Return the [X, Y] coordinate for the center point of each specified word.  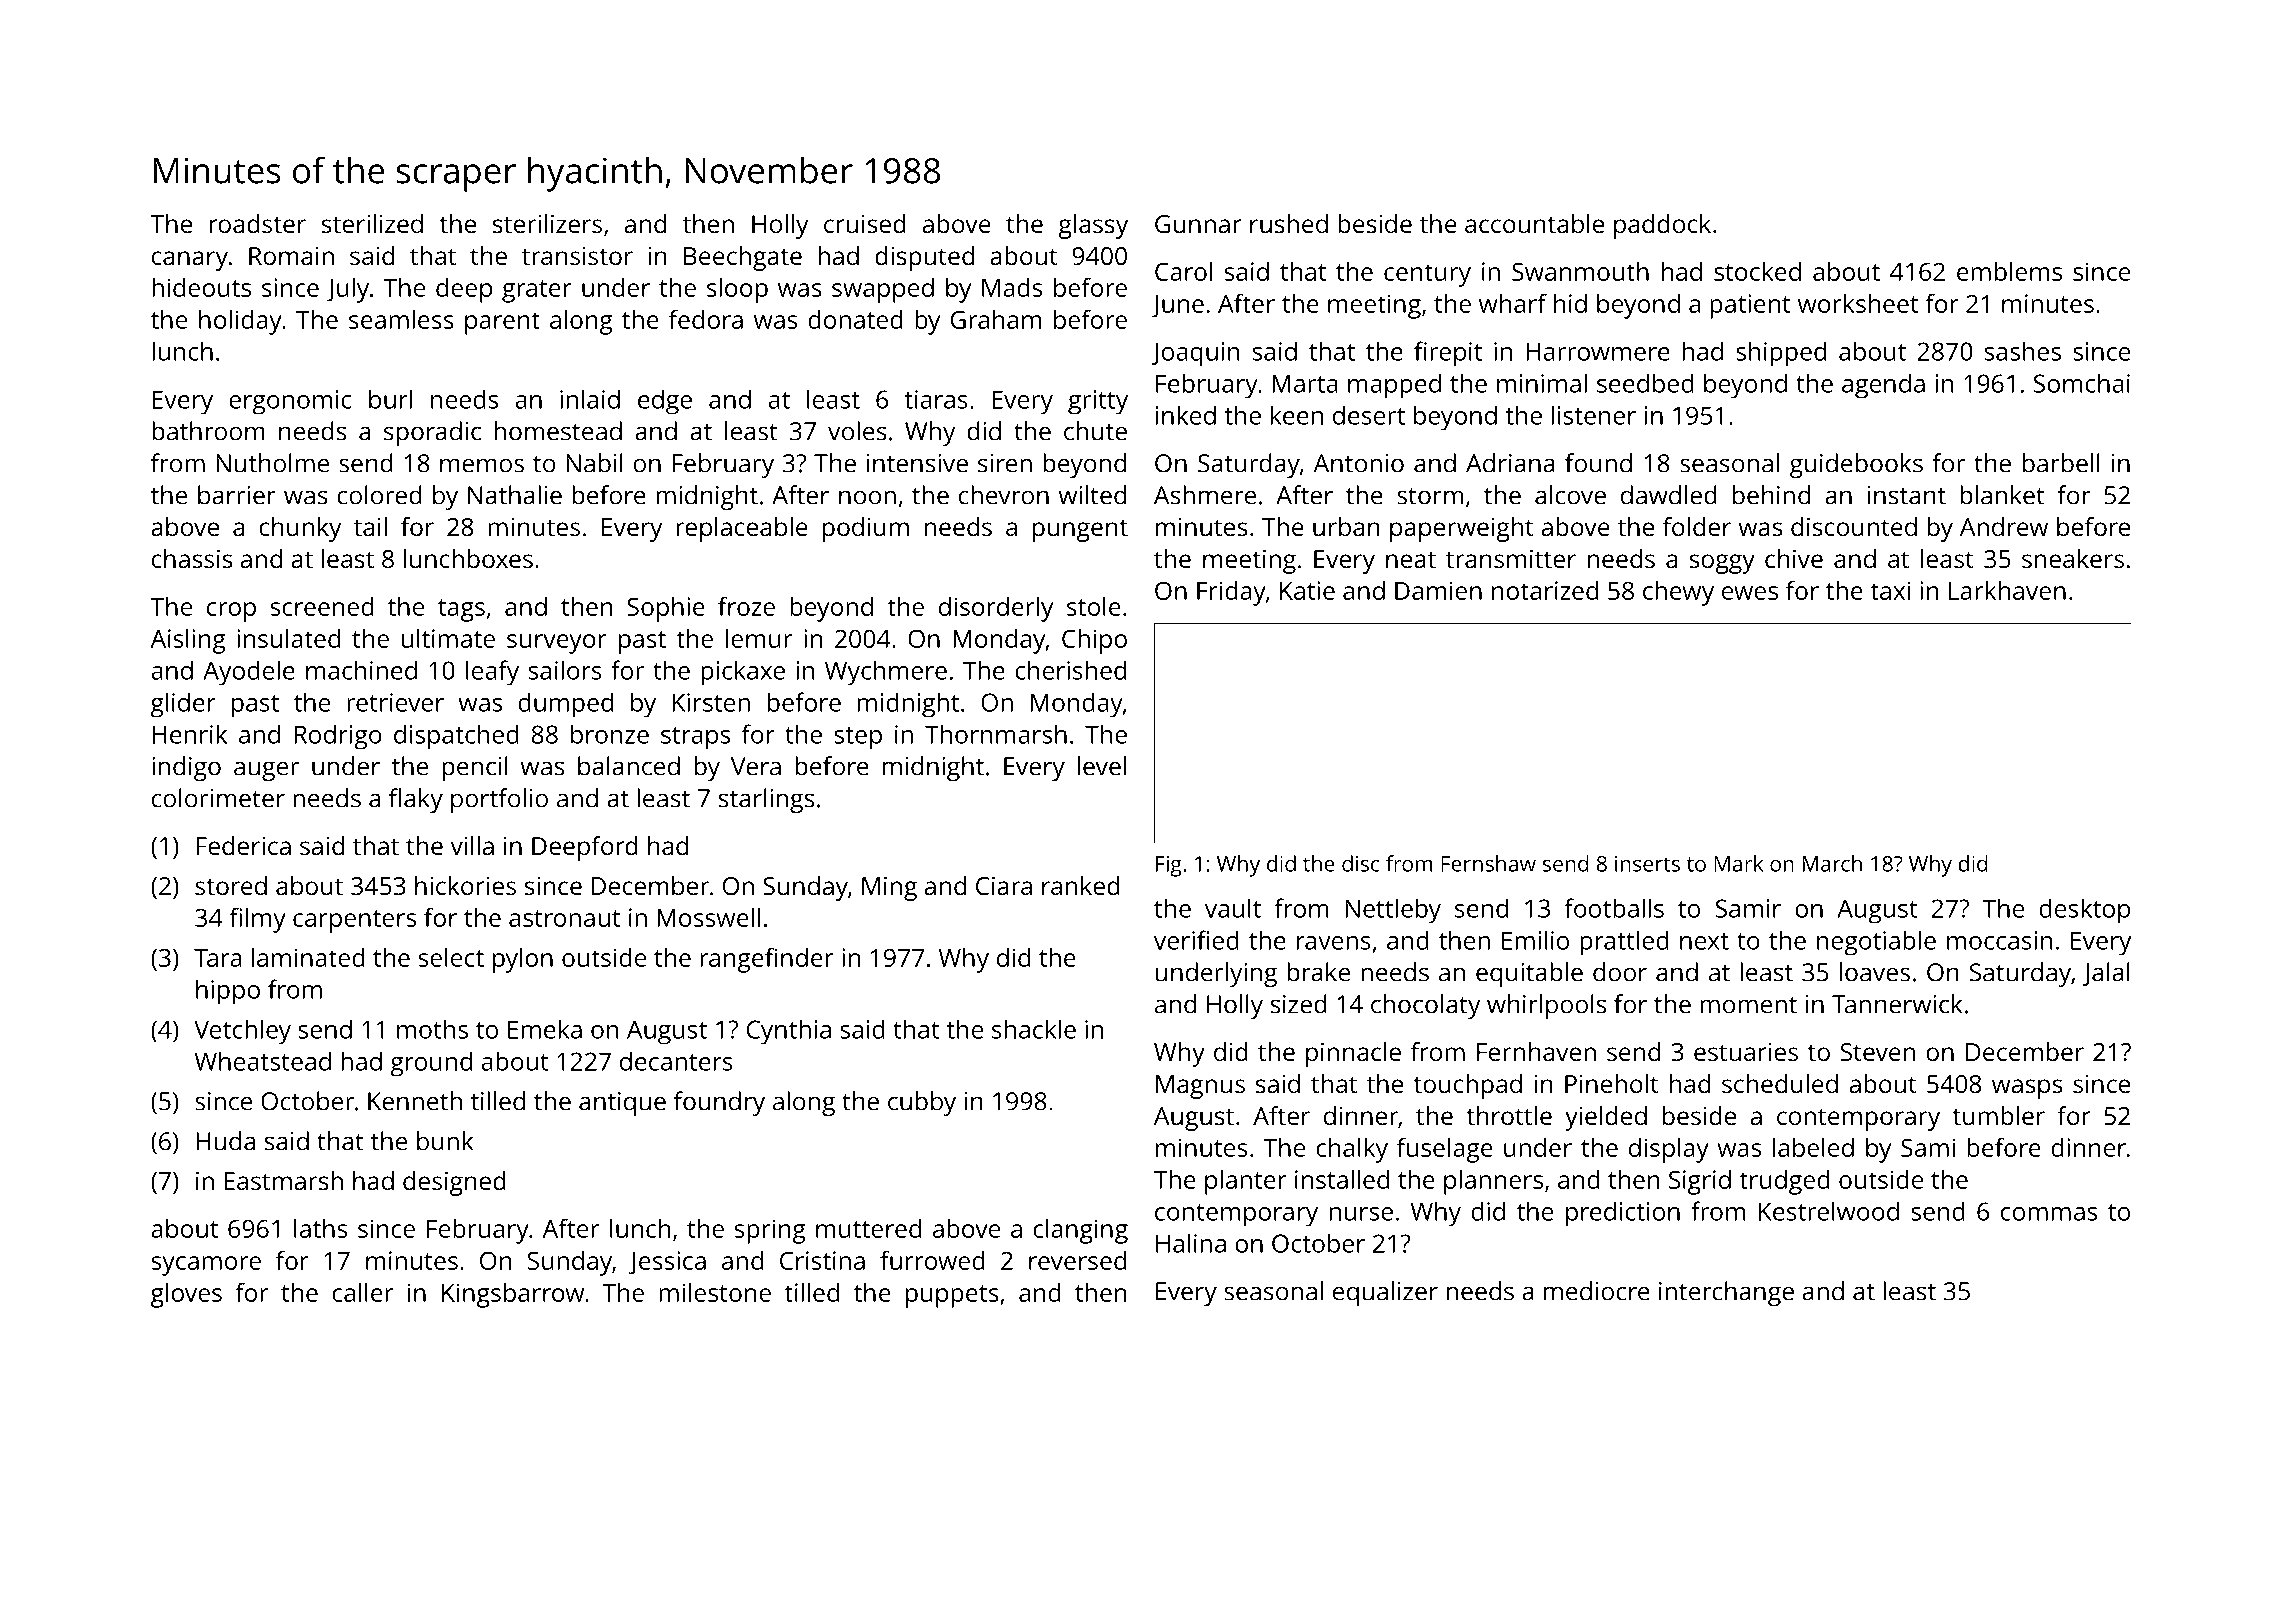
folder [1697, 526]
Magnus [1200, 1087]
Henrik [190, 734]
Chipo [1094, 641]
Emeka [545, 1029]
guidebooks [1856, 465]
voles [857, 431]
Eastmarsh [283, 1180]
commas [2049, 1214]
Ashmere [1205, 495]
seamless [401, 319]
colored [379, 495]
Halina [1191, 1243]
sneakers [2073, 558]
